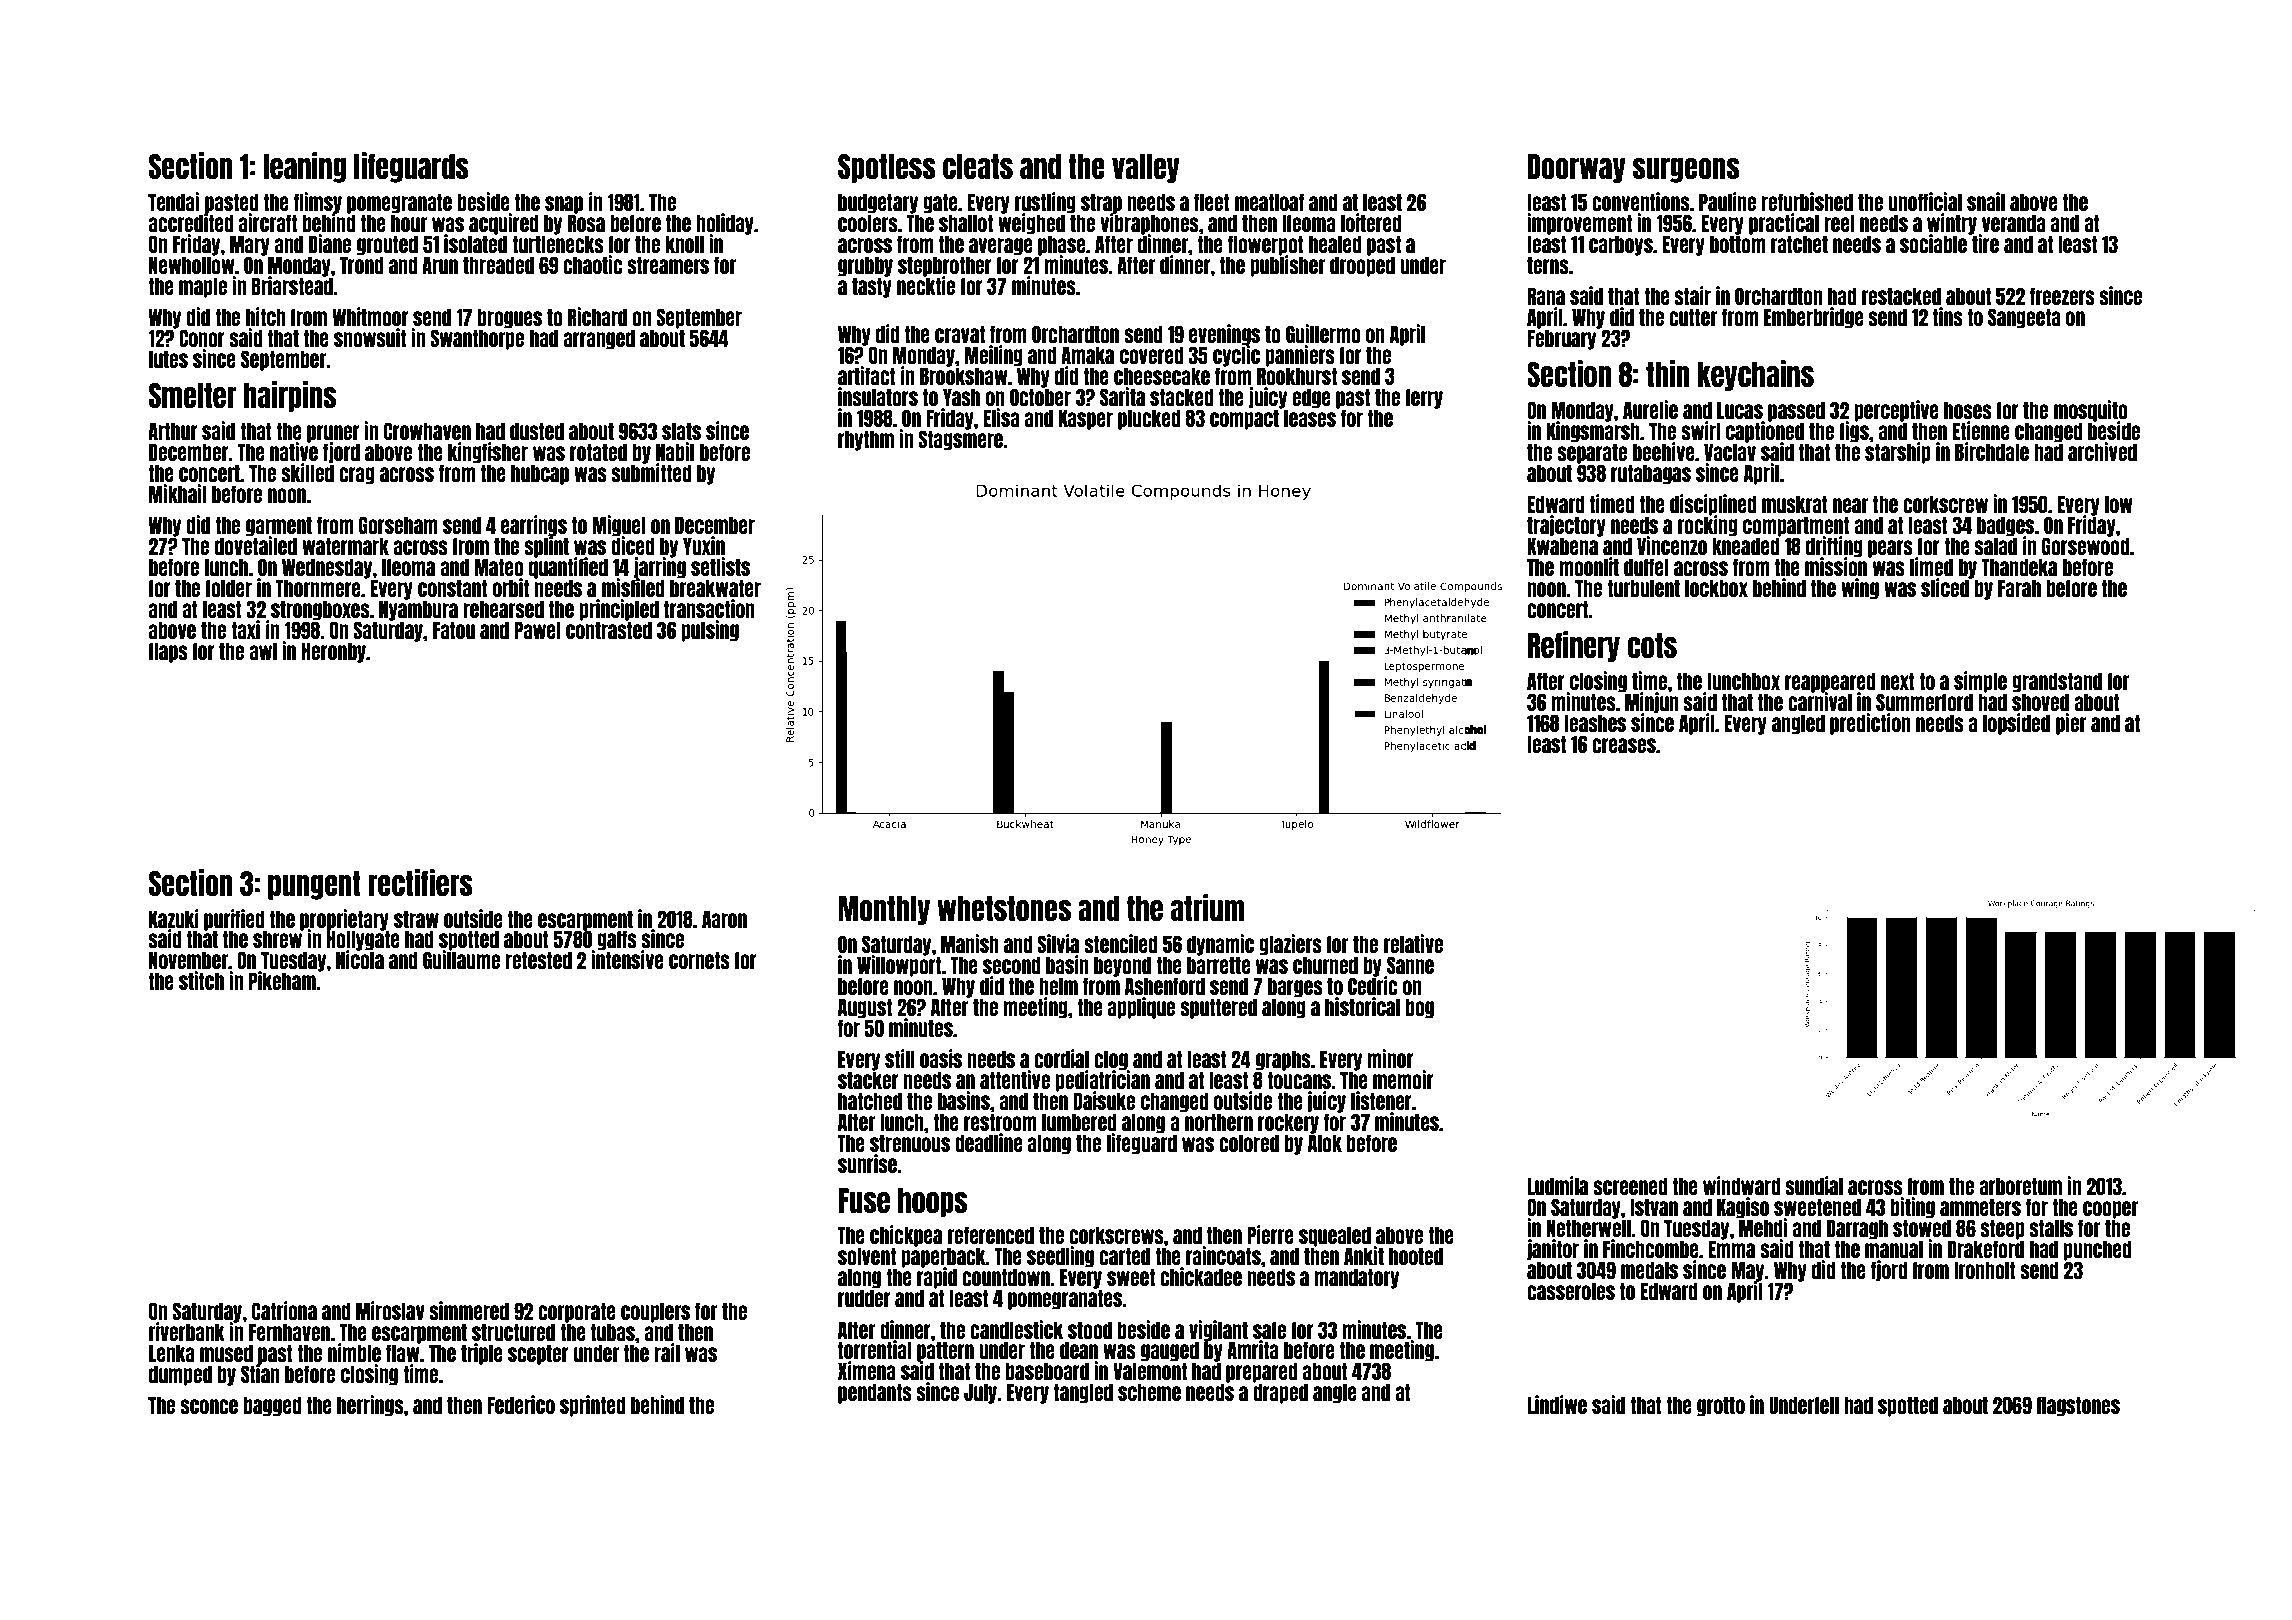  What do you see at coordinates (872, 287) in the page?
I see `tasty` at bounding box center [872, 287].
